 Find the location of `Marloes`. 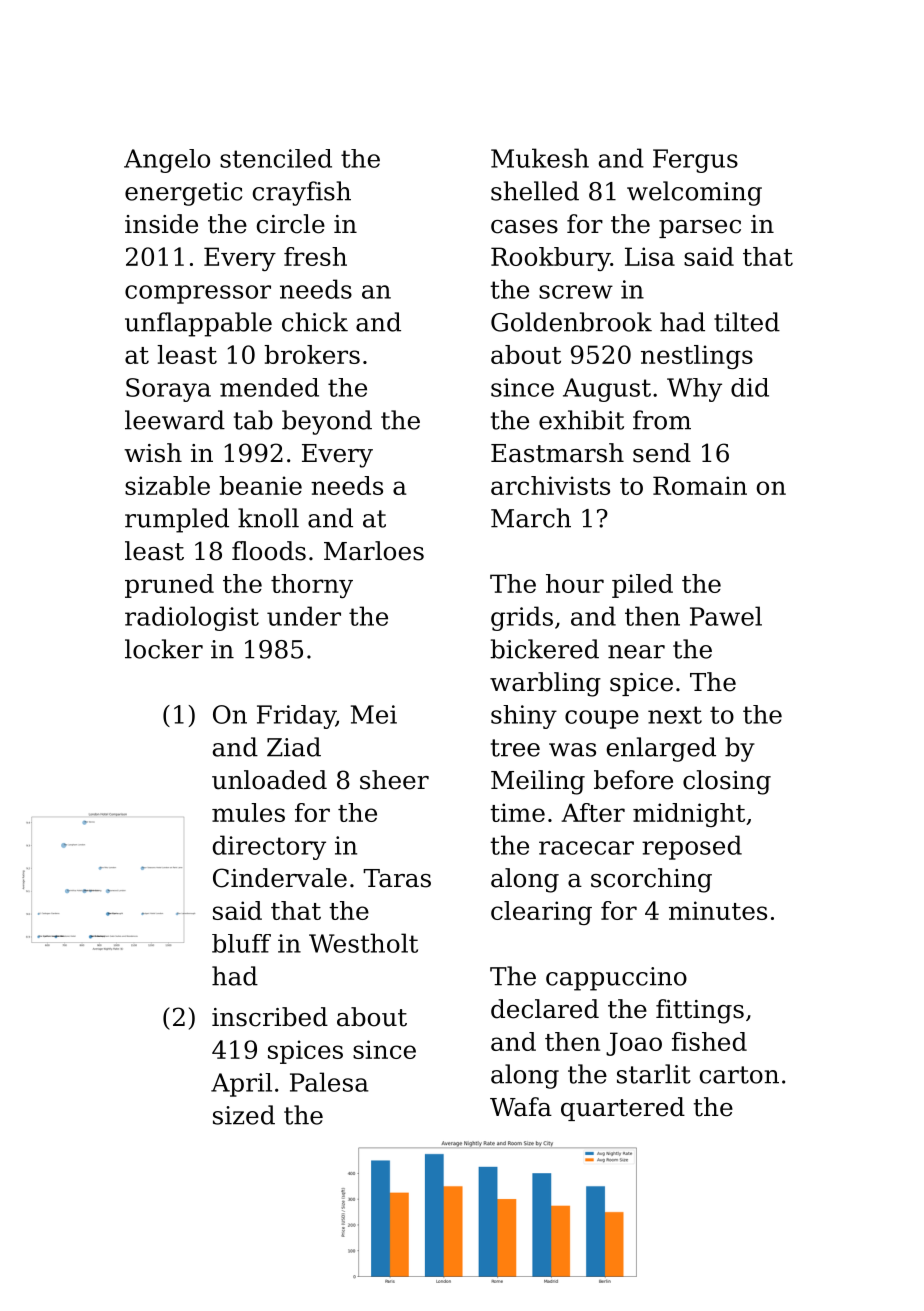

Marloes is located at coordinates (374, 551).
